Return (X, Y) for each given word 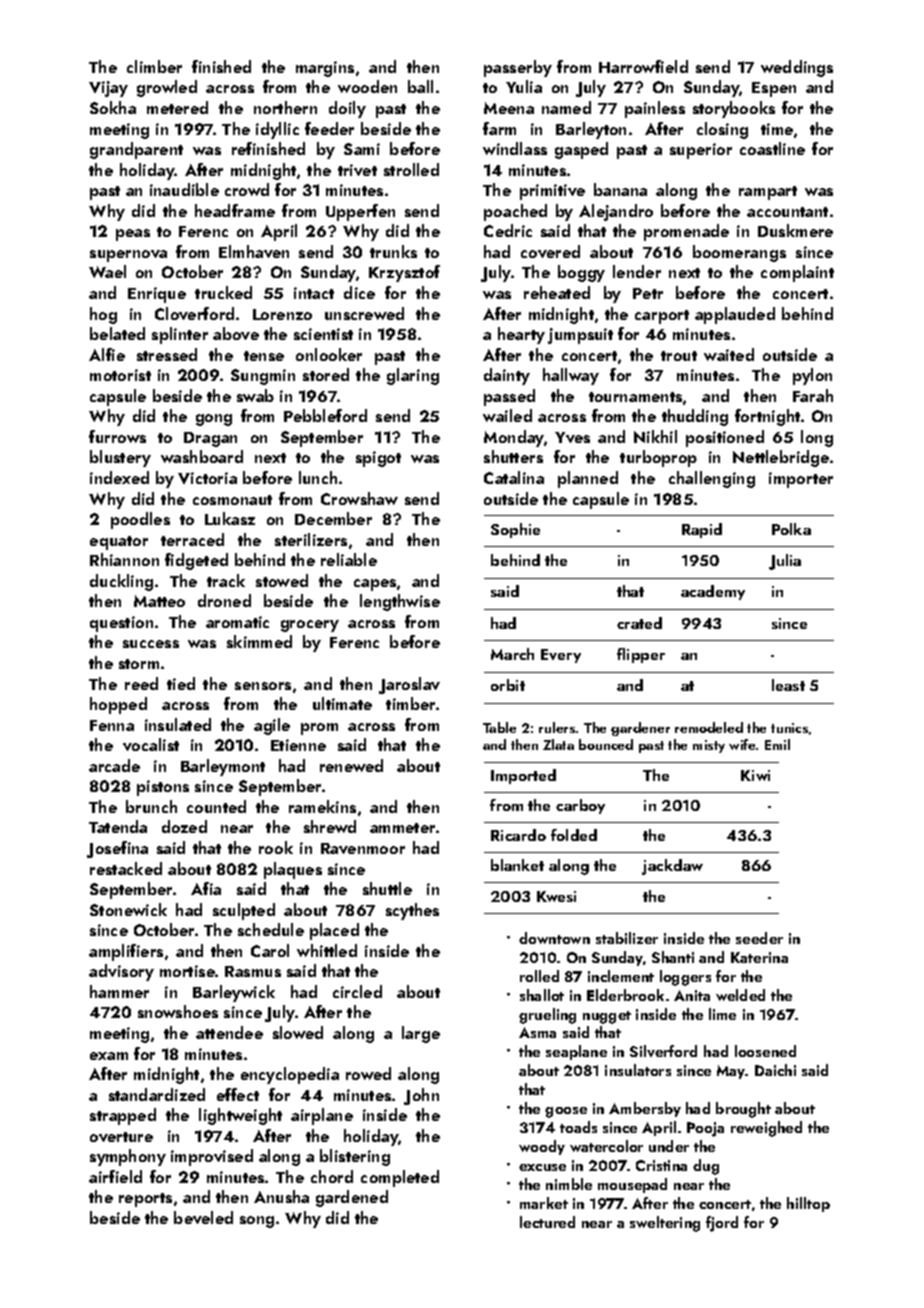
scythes (412, 911)
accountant (787, 212)
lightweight (240, 1116)
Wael (107, 271)
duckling (121, 582)
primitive (552, 192)
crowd (247, 189)
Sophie (515, 530)
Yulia (524, 86)
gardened (352, 1198)
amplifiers (126, 952)
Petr (648, 293)
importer (801, 480)
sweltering (665, 1224)
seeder (759, 938)
